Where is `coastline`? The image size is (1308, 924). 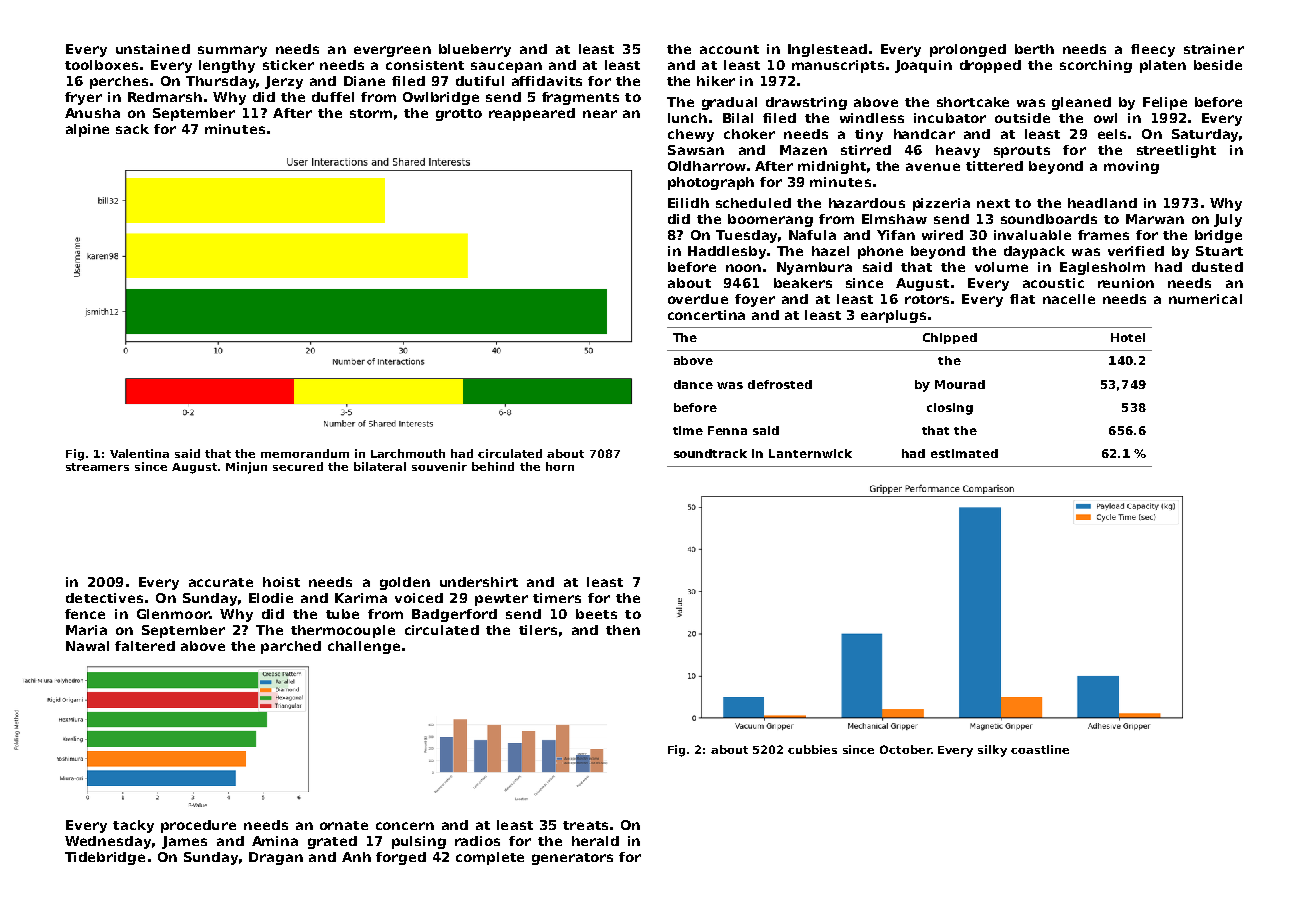
coastline is located at coordinates (1040, 749).
